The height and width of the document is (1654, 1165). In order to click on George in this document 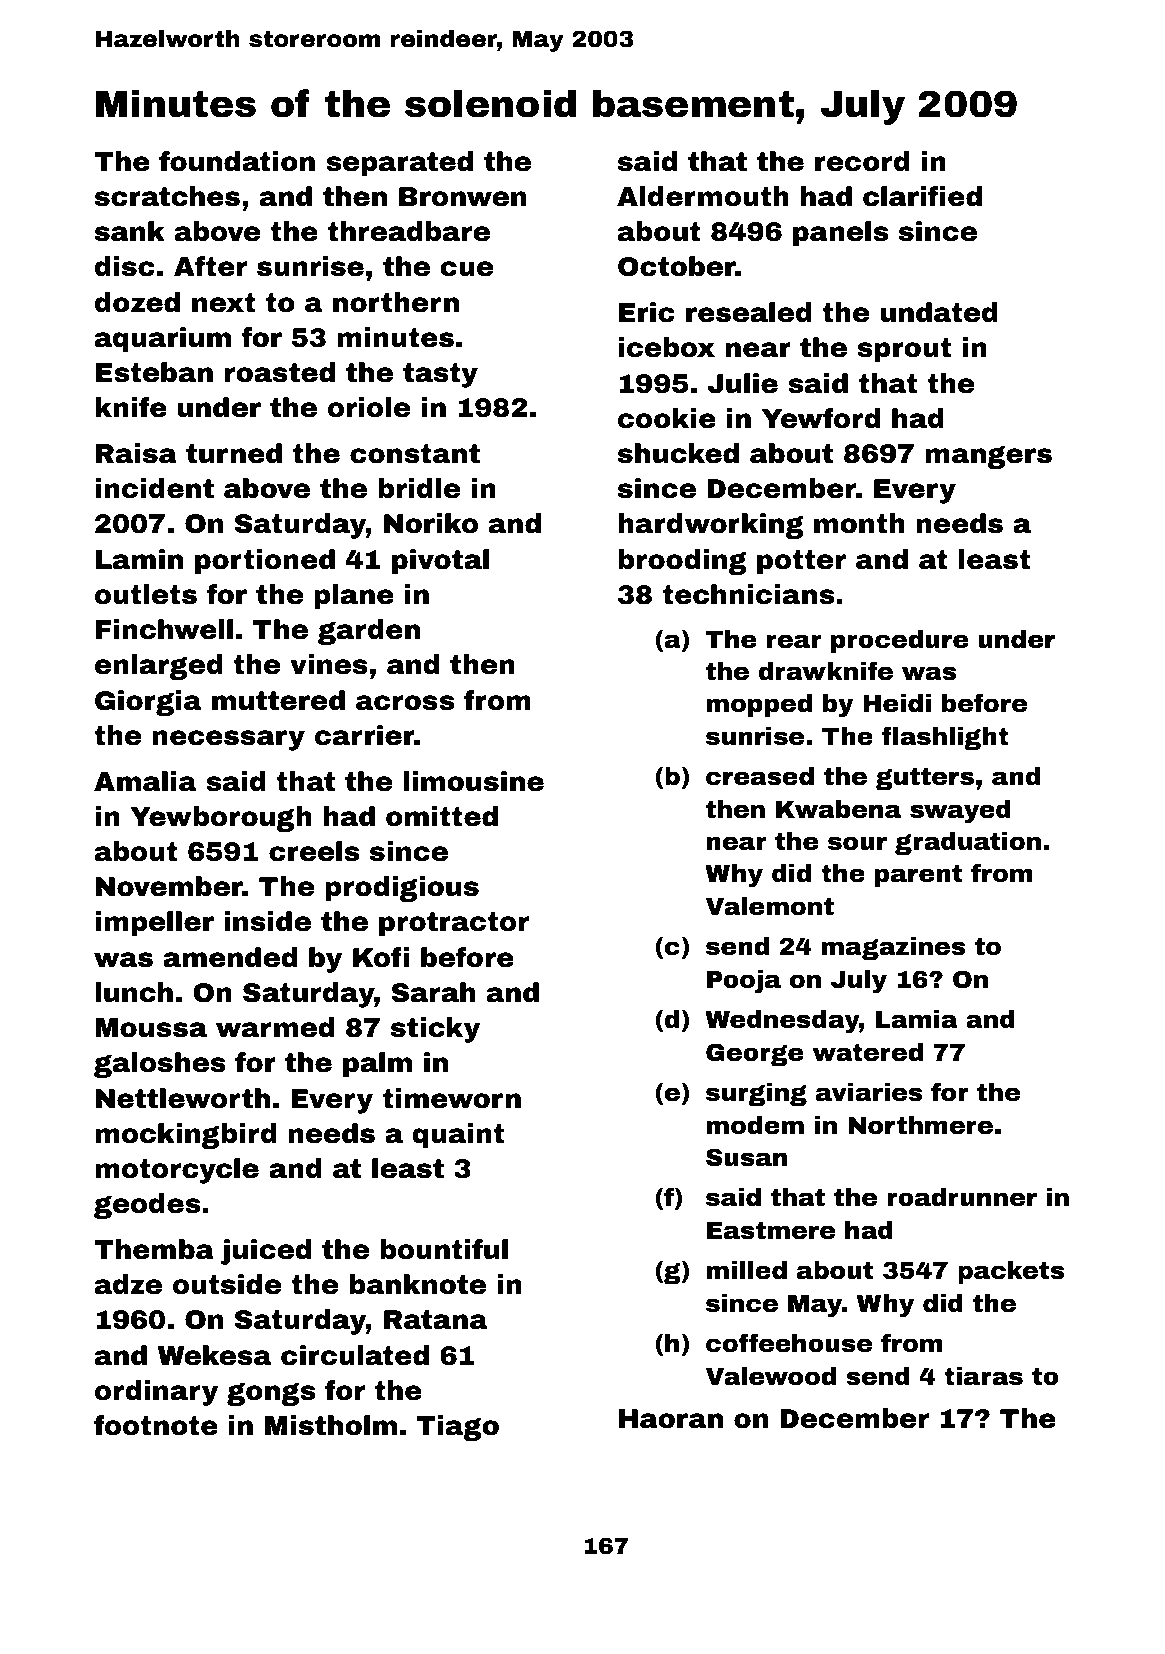, I will do `click(754, 1054)`.
